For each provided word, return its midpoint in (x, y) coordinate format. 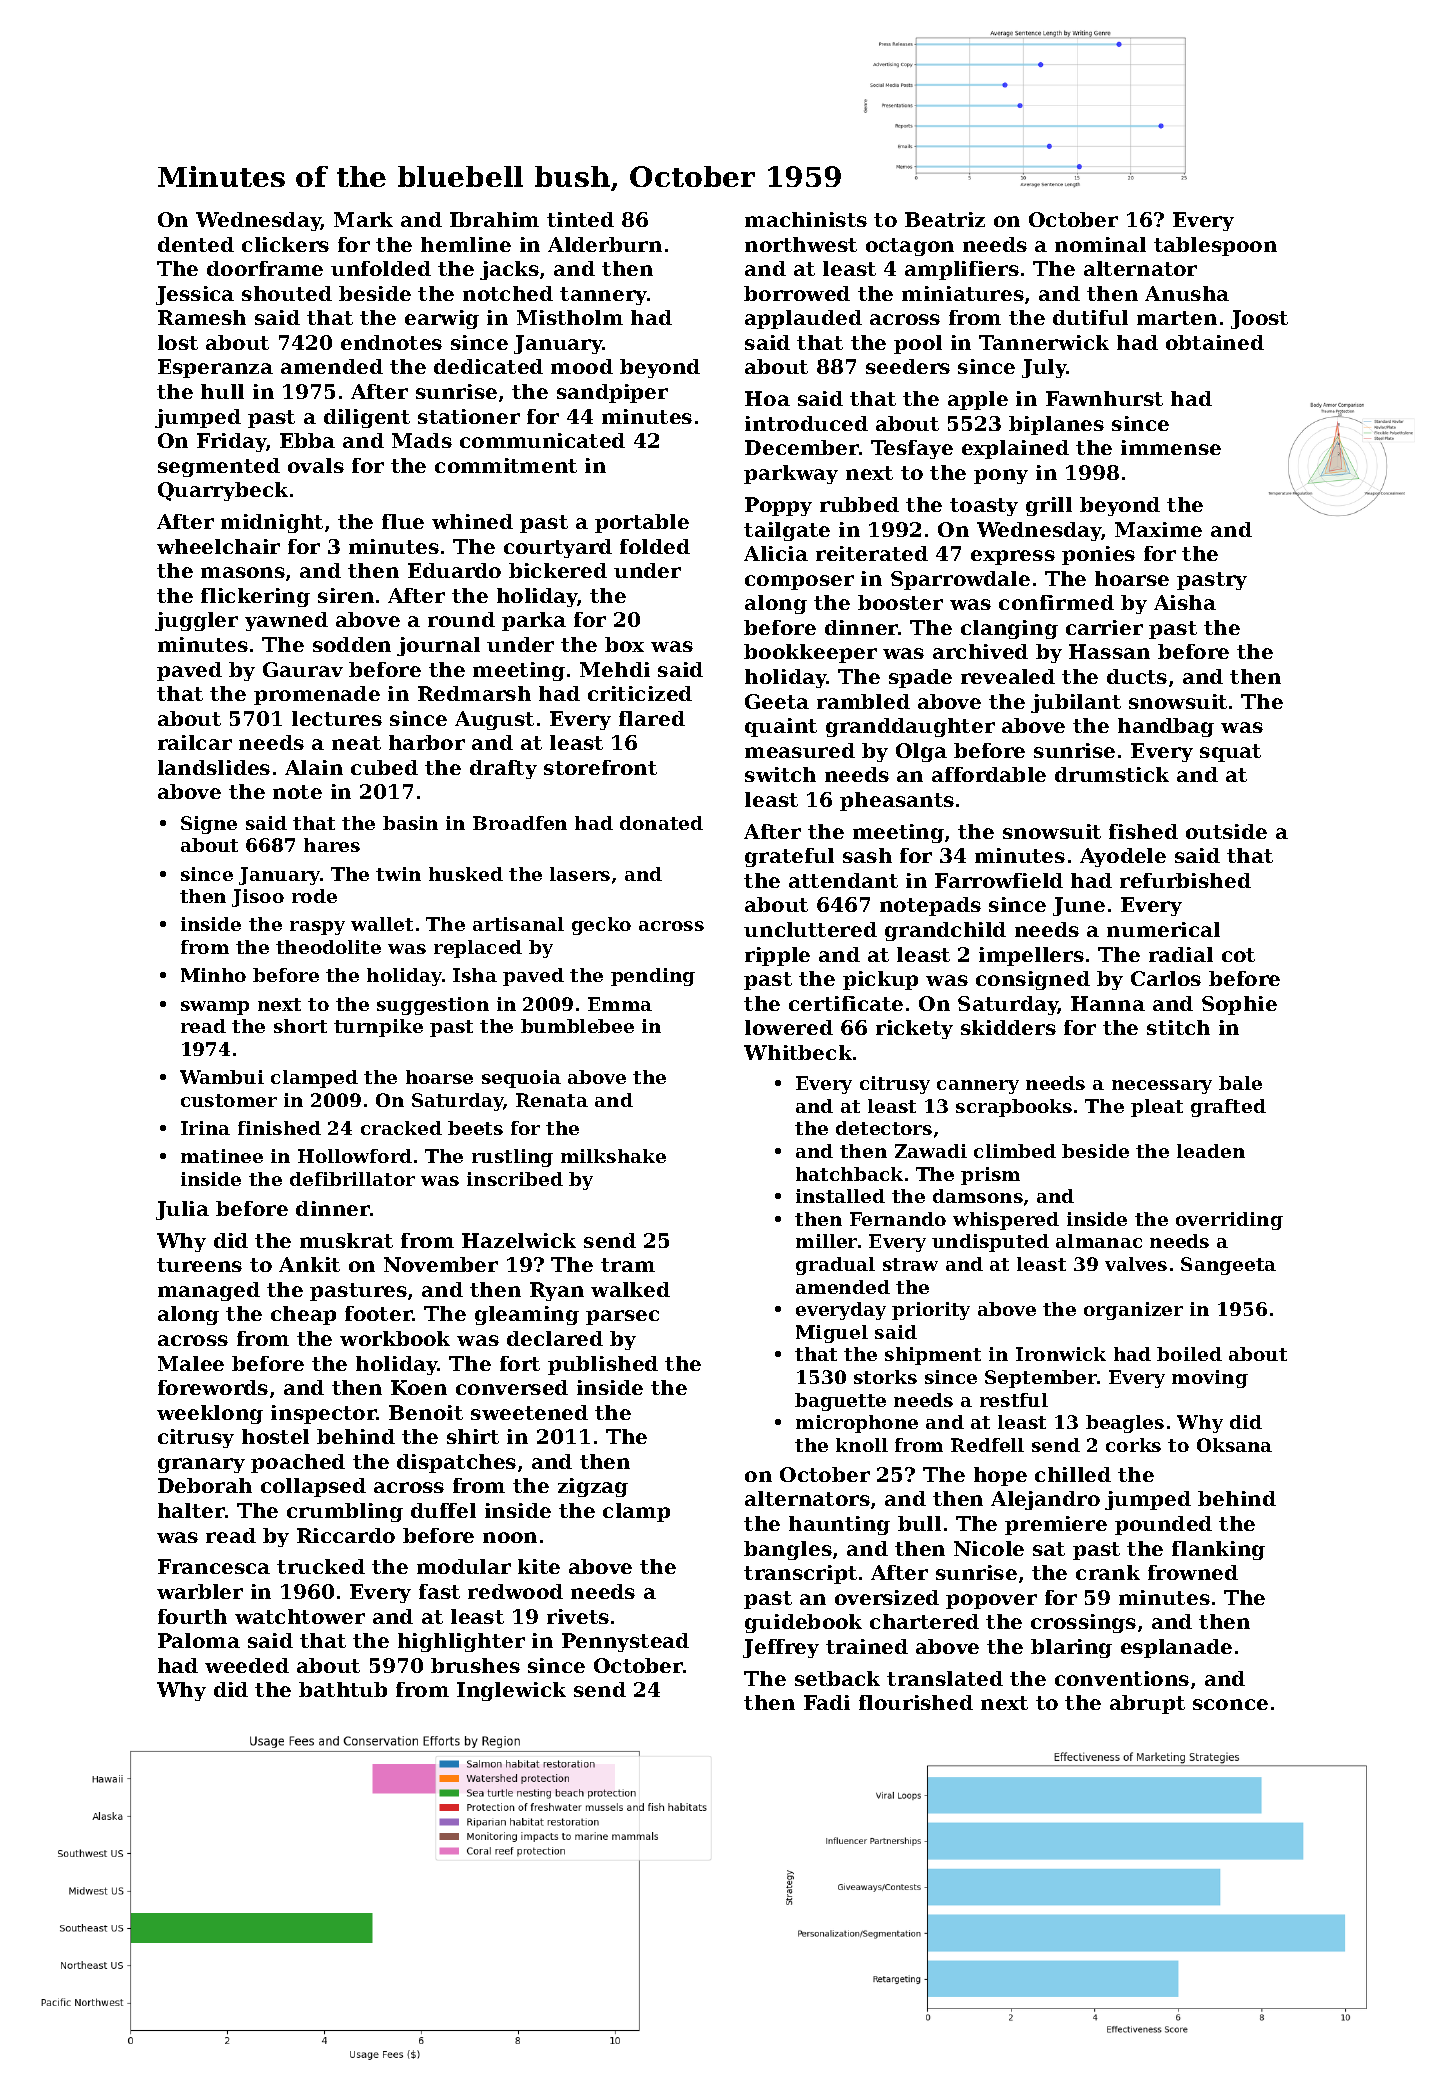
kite (539, 1566)
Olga (921, 752)
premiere (1056, 1525)
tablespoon (1215, 246)
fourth (192, 1616)
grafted (1228, 1108)
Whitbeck (798, 1052)
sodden (352, 644)
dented (196, 244)
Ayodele (1123, 857)
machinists (806, 219)
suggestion (433, 1006)
